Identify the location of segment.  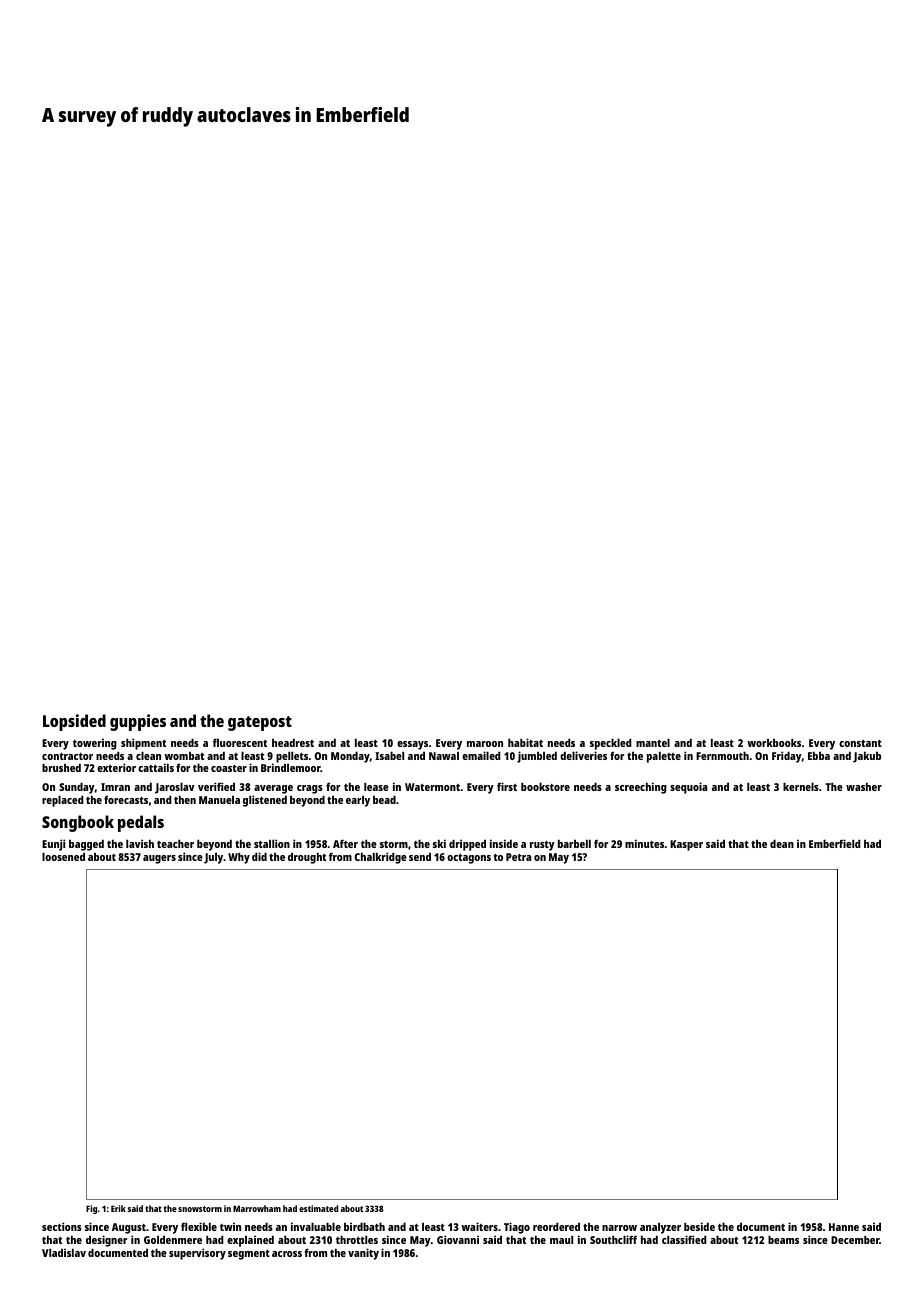
(249, 1255).
